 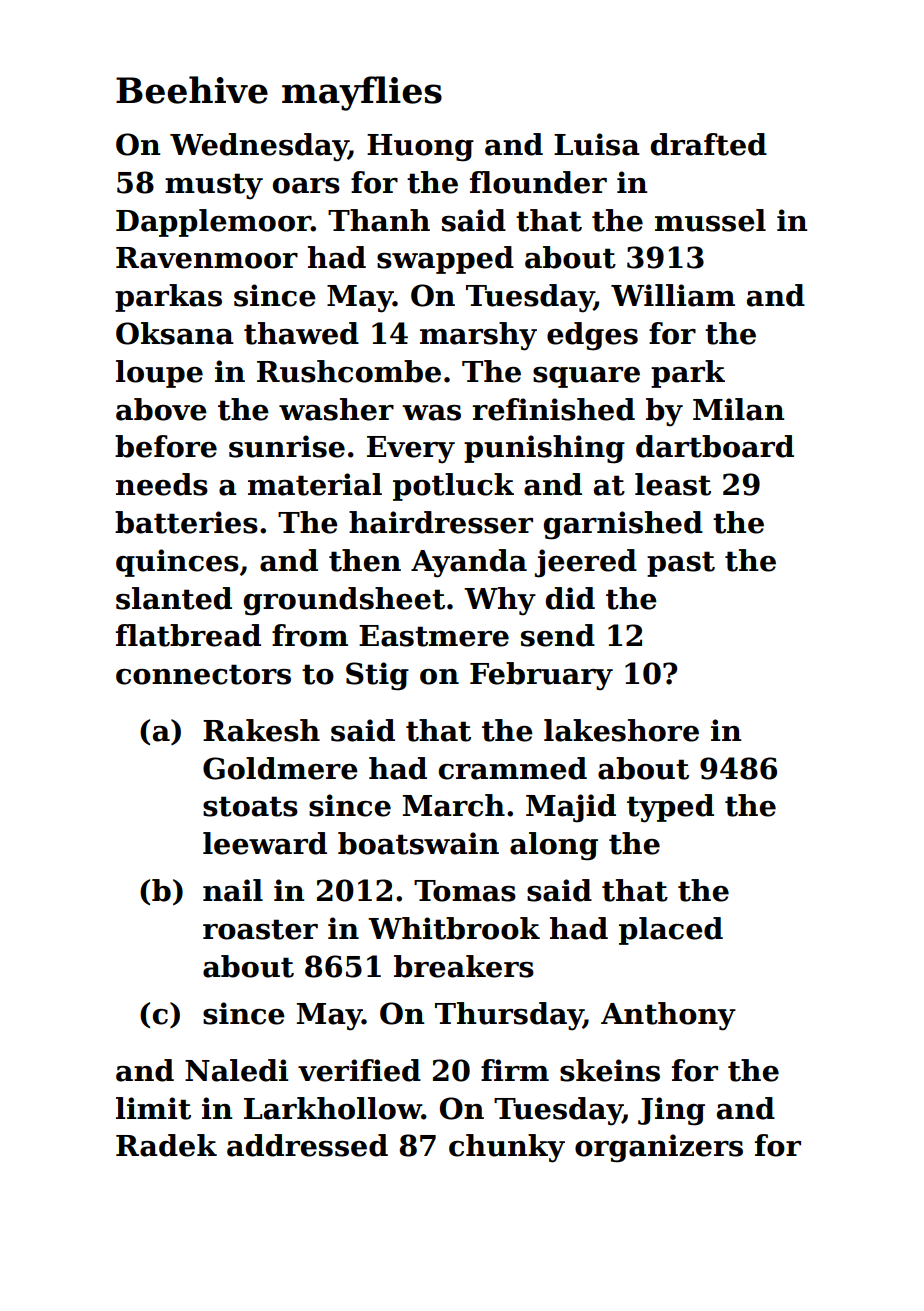 I want to click on Beehive, so click(x=192, y=90).
